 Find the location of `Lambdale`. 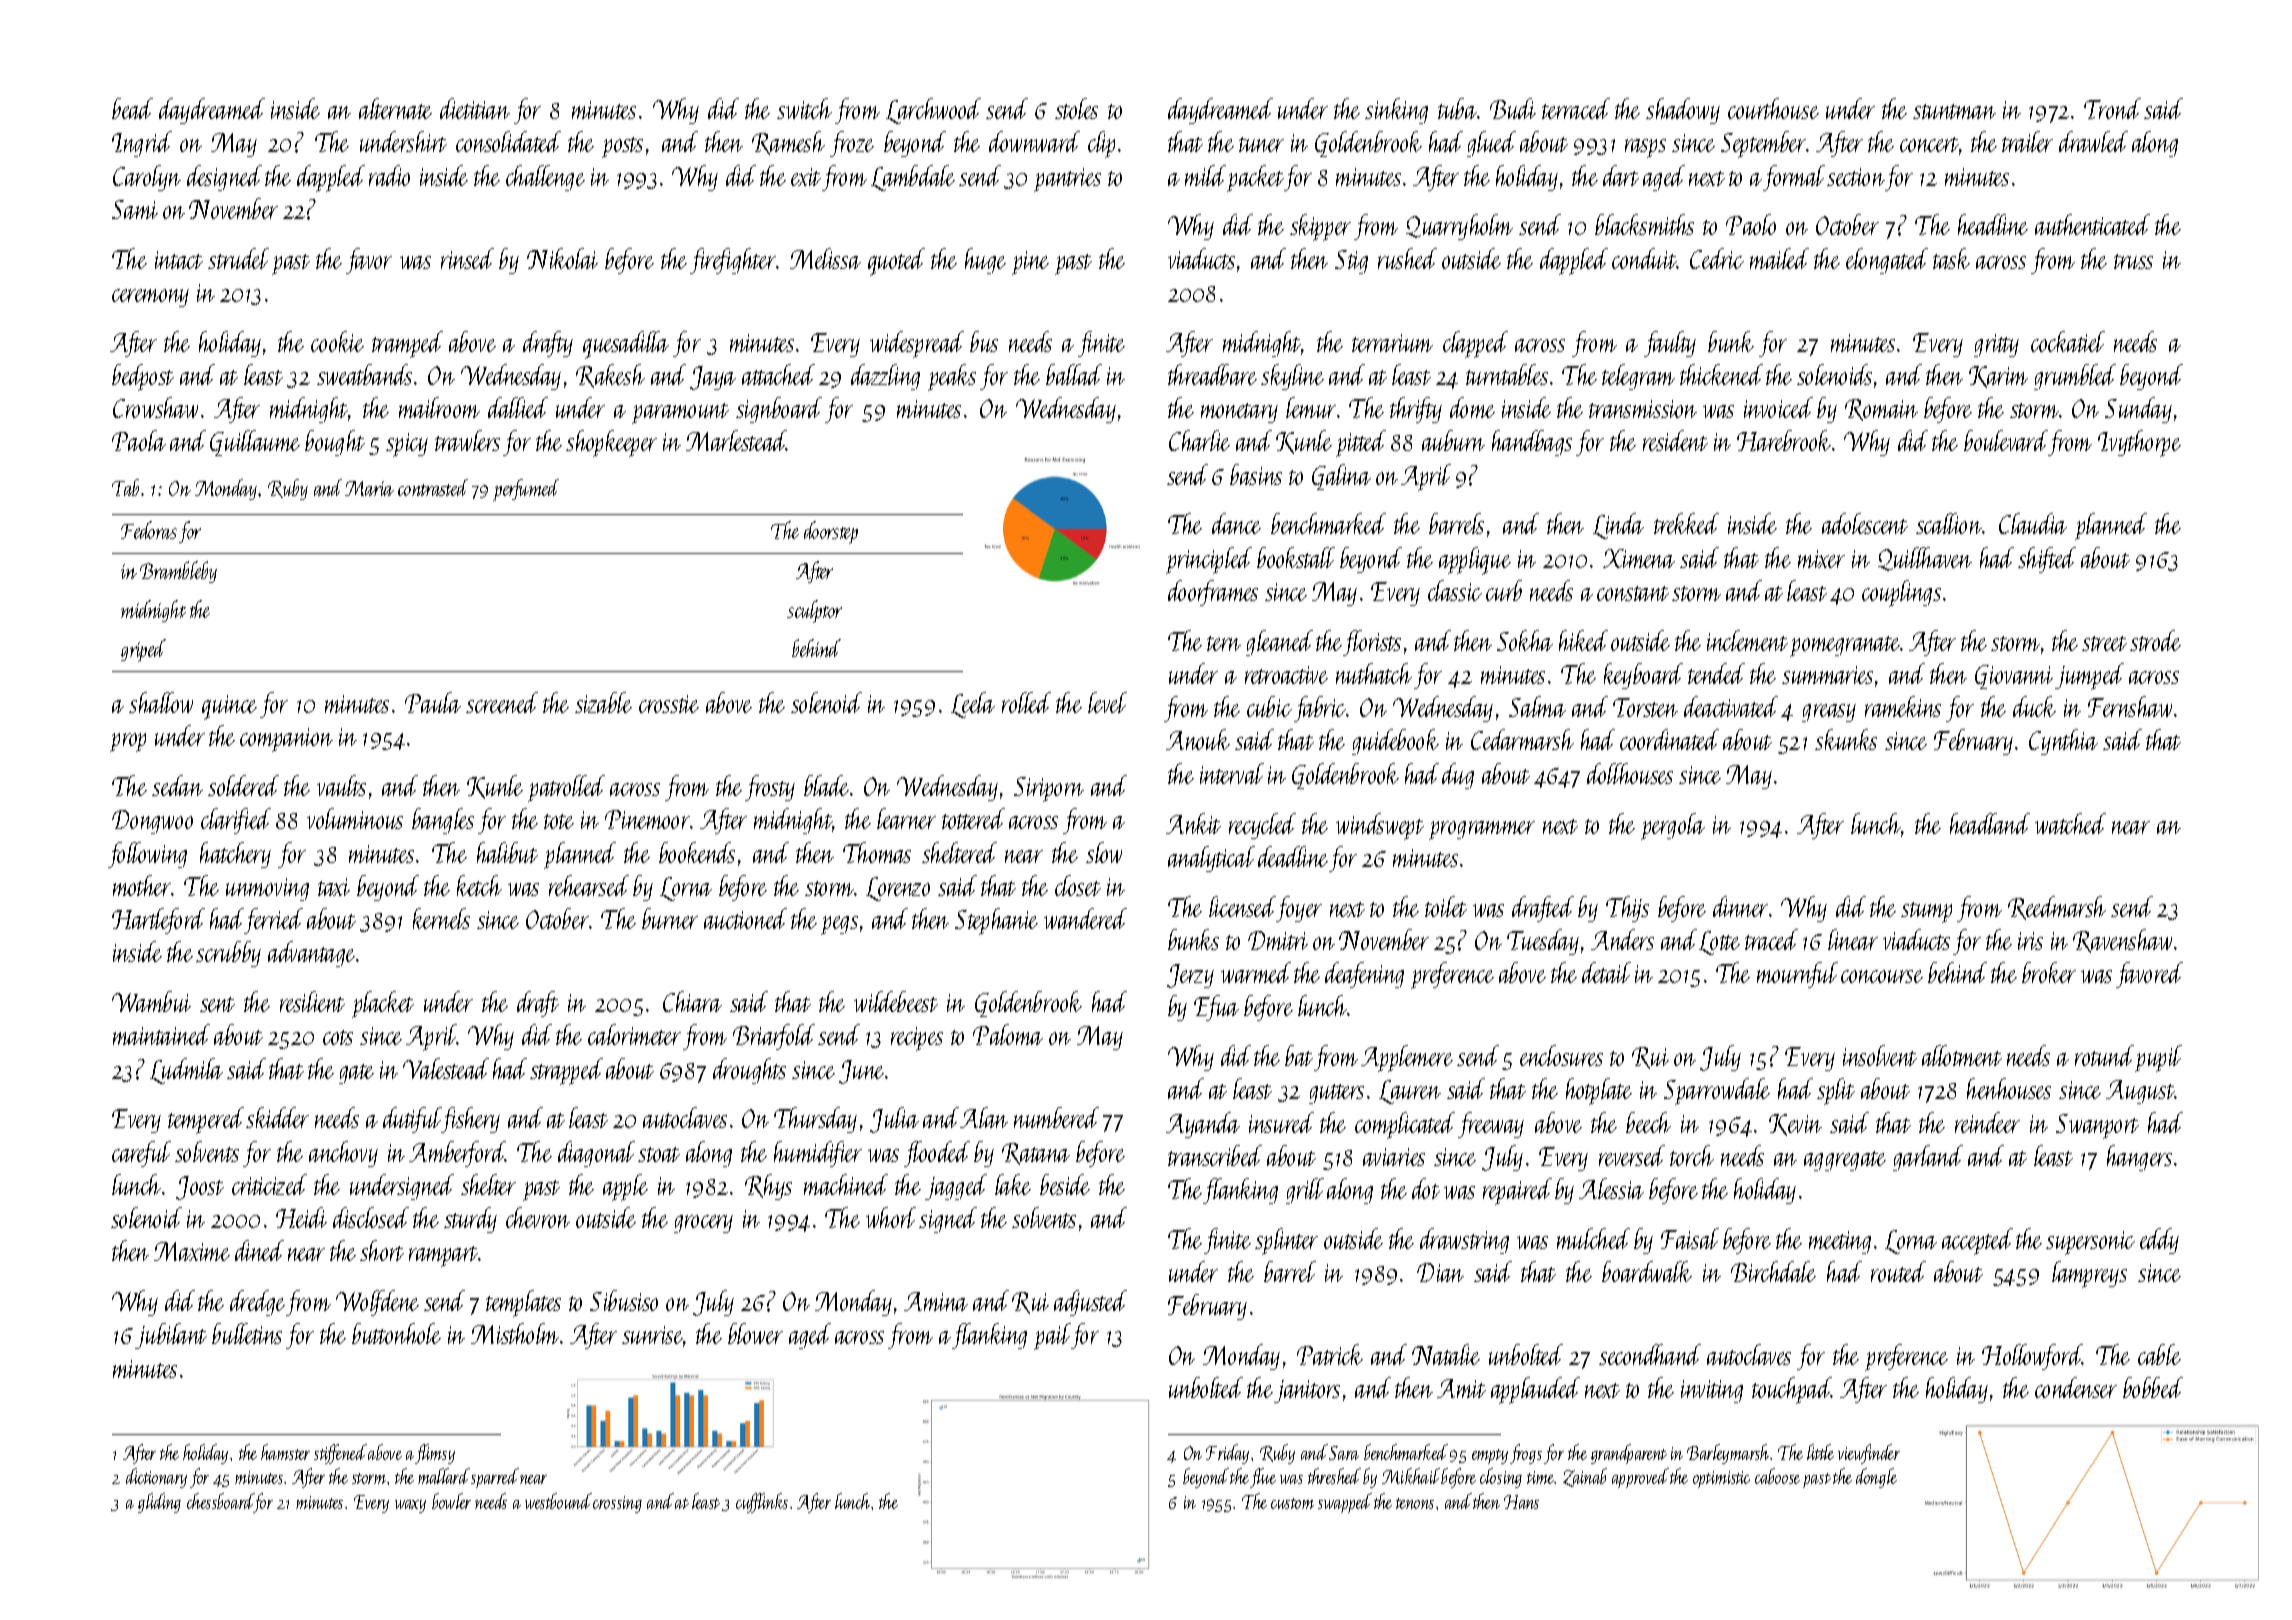

Lambdale is located at coordinates (913, 178).
